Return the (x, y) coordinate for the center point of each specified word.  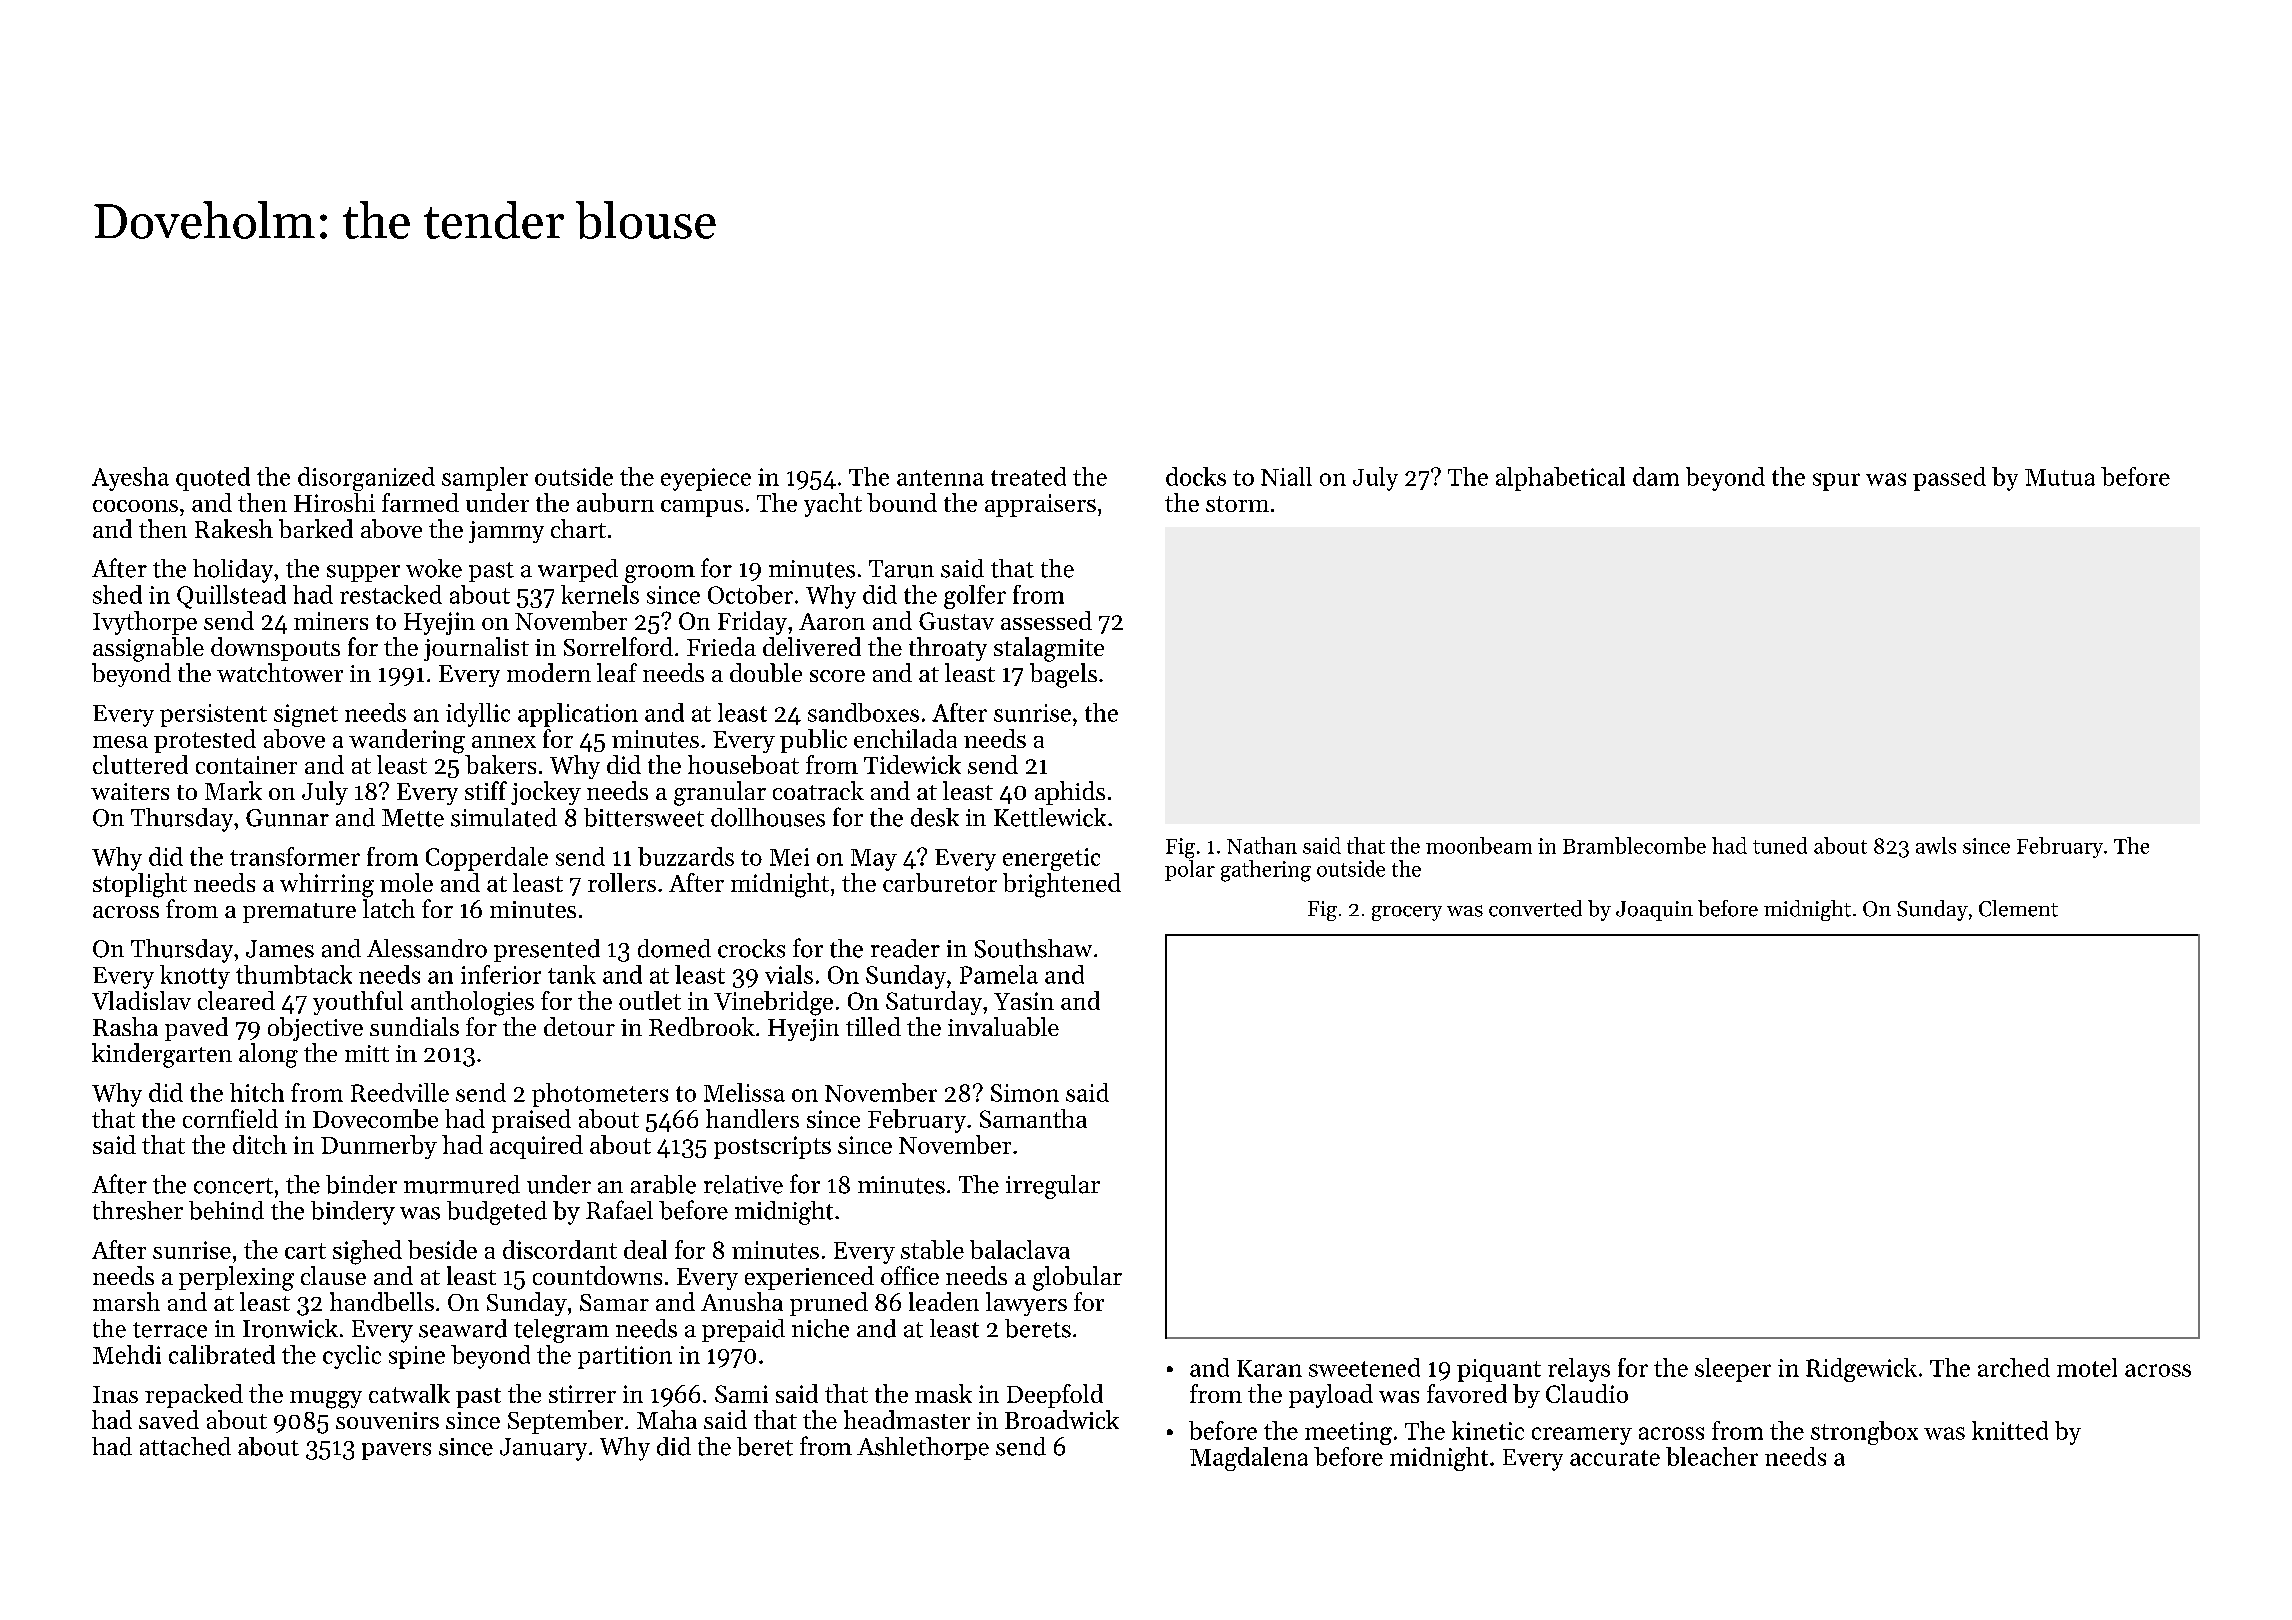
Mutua (2060, 477)
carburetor (940, 882)
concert (233, 1186)
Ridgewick (1861, 1370)
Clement (2018, 908)
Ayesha (130, 479)
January (543, 1449)
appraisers (1040, 505)
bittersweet (644, 817)
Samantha (1033, 1118)
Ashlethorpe (923, 1448)
